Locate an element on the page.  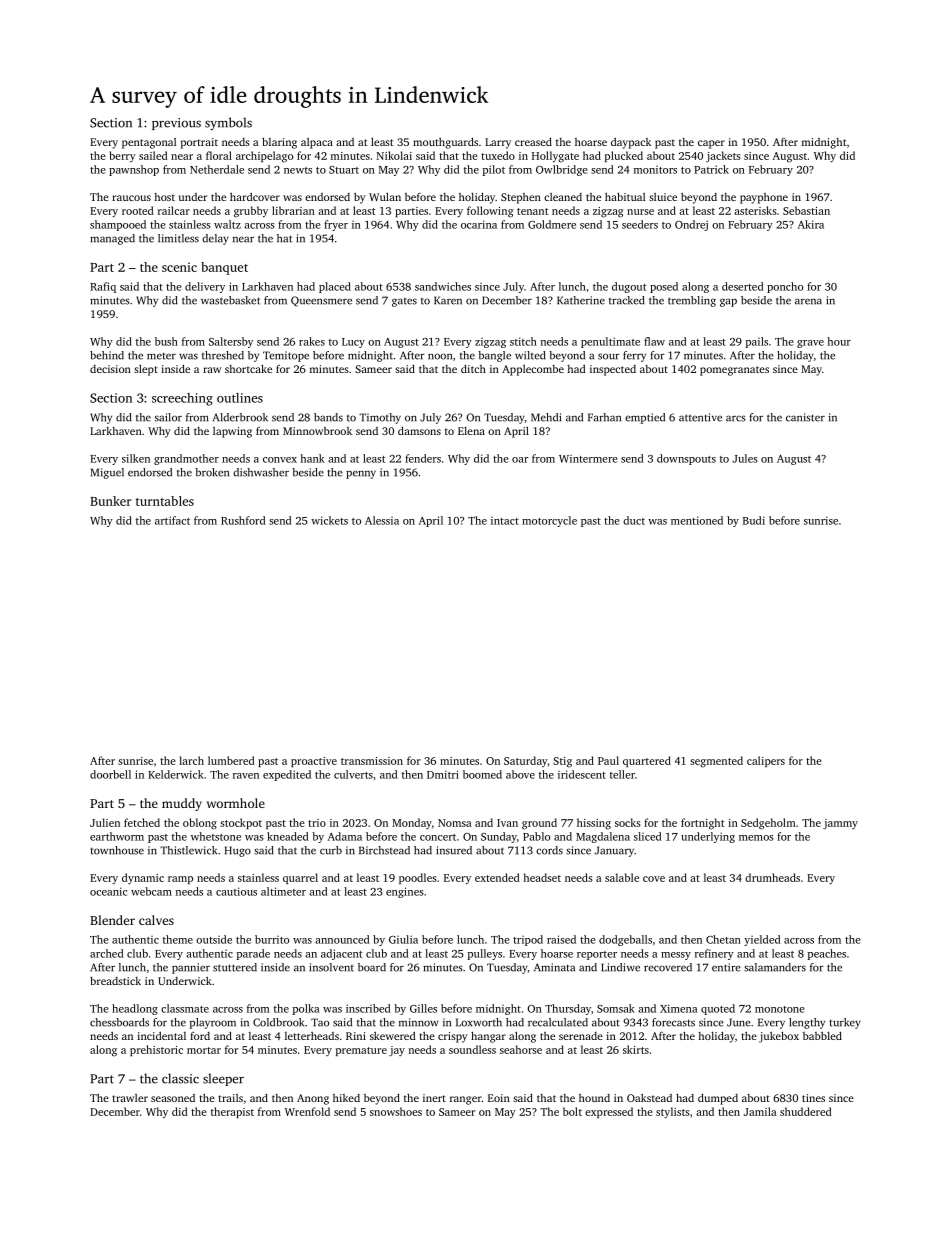
Paul is located at coordinates (608, 760).
